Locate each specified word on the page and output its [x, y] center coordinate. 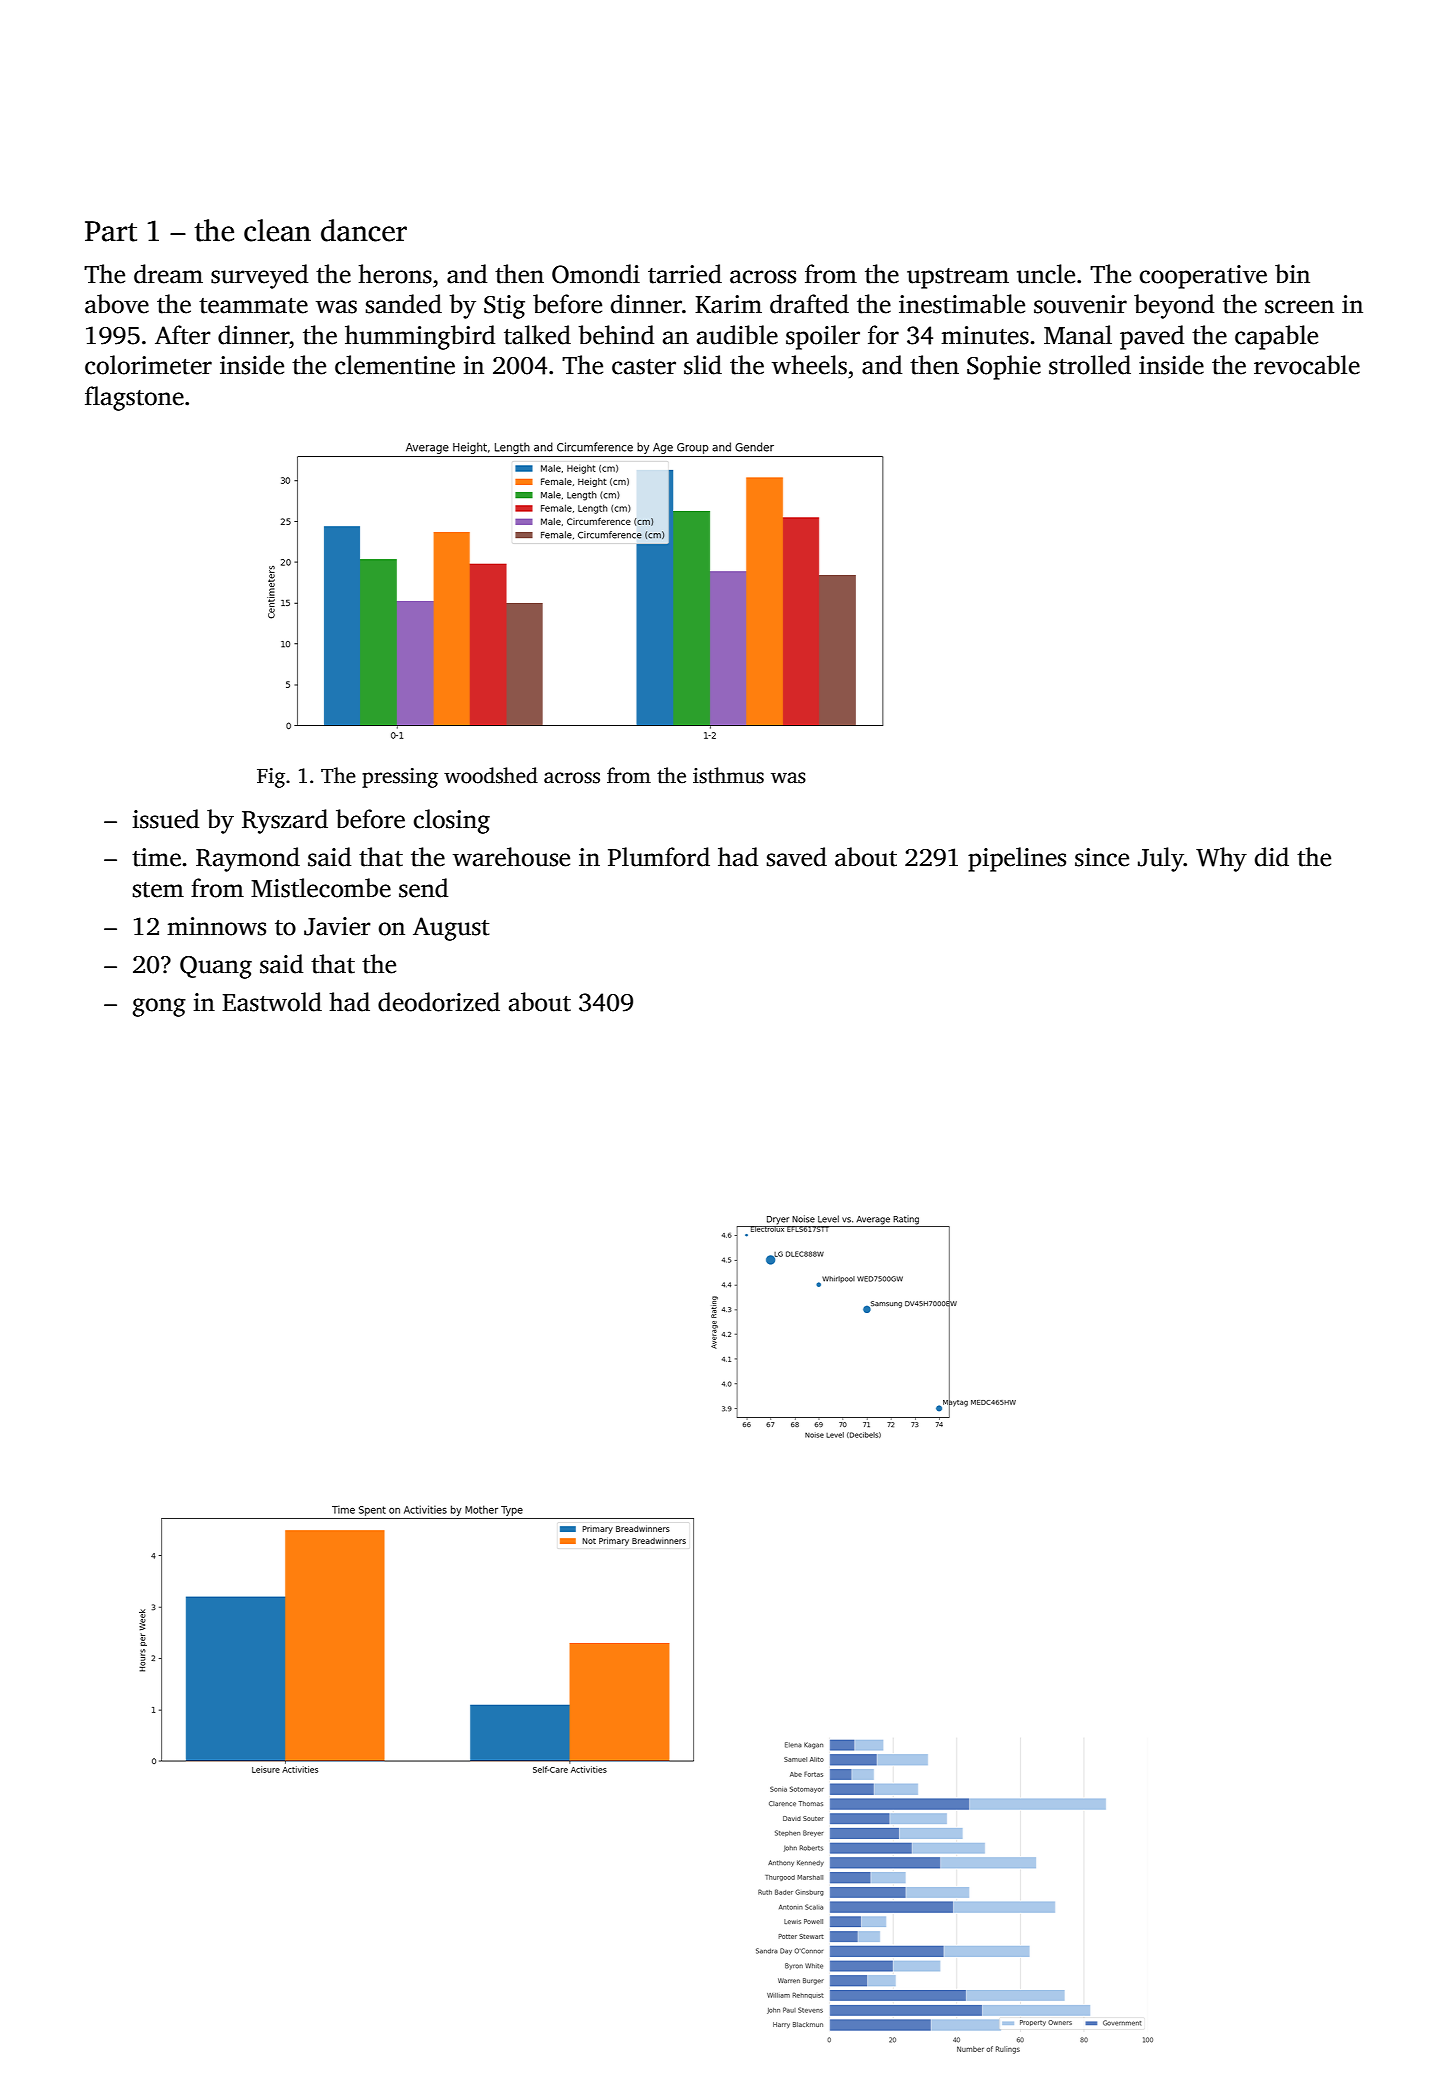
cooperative [1203, 277]
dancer [364, 230]
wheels [809, 365]
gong [159, 1007]
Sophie [1004, 367]
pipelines [1017, 859]
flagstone [134, 398]
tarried [685, 274]
